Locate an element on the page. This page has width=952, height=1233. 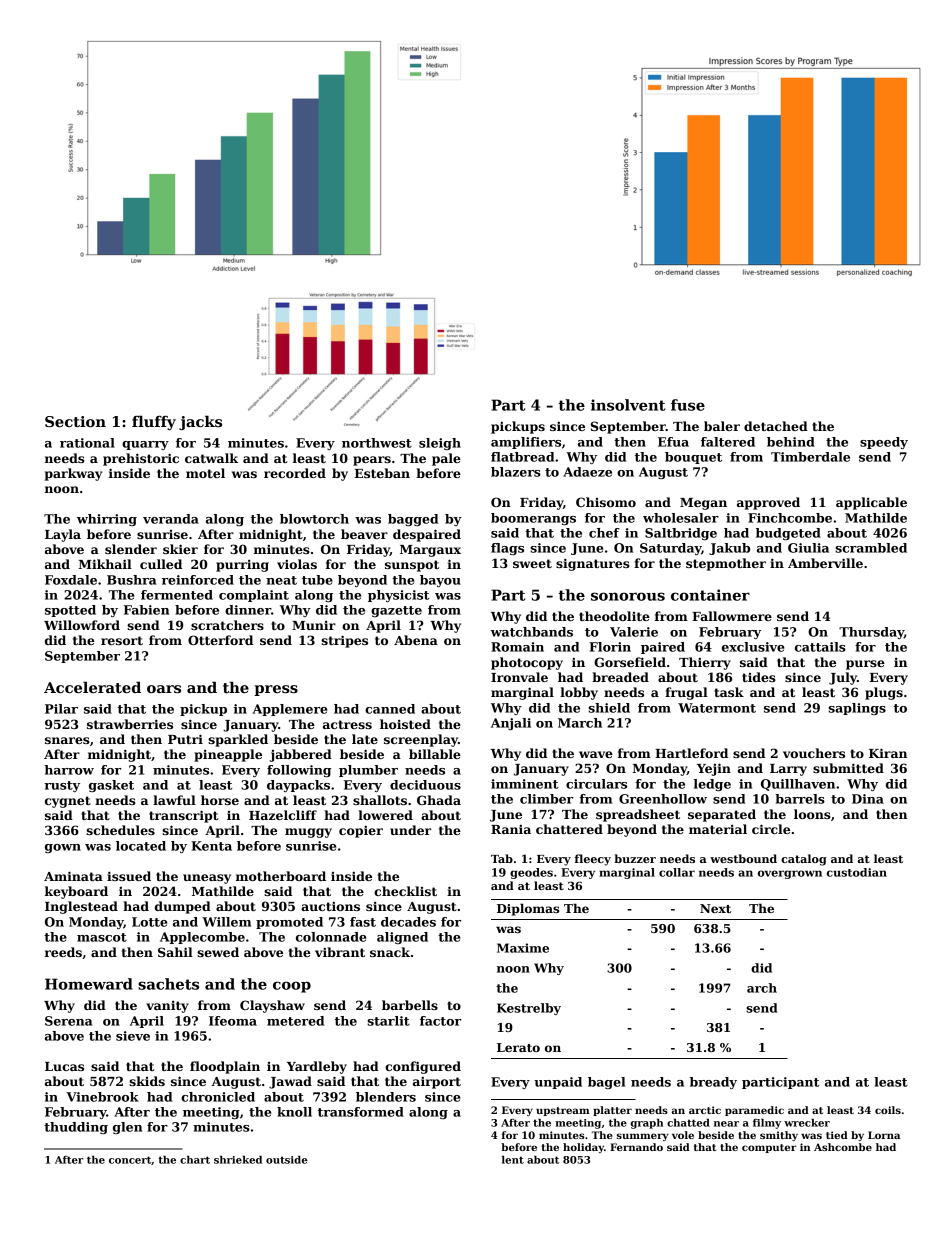
Timberdale is located at coordinates (810, 457).
